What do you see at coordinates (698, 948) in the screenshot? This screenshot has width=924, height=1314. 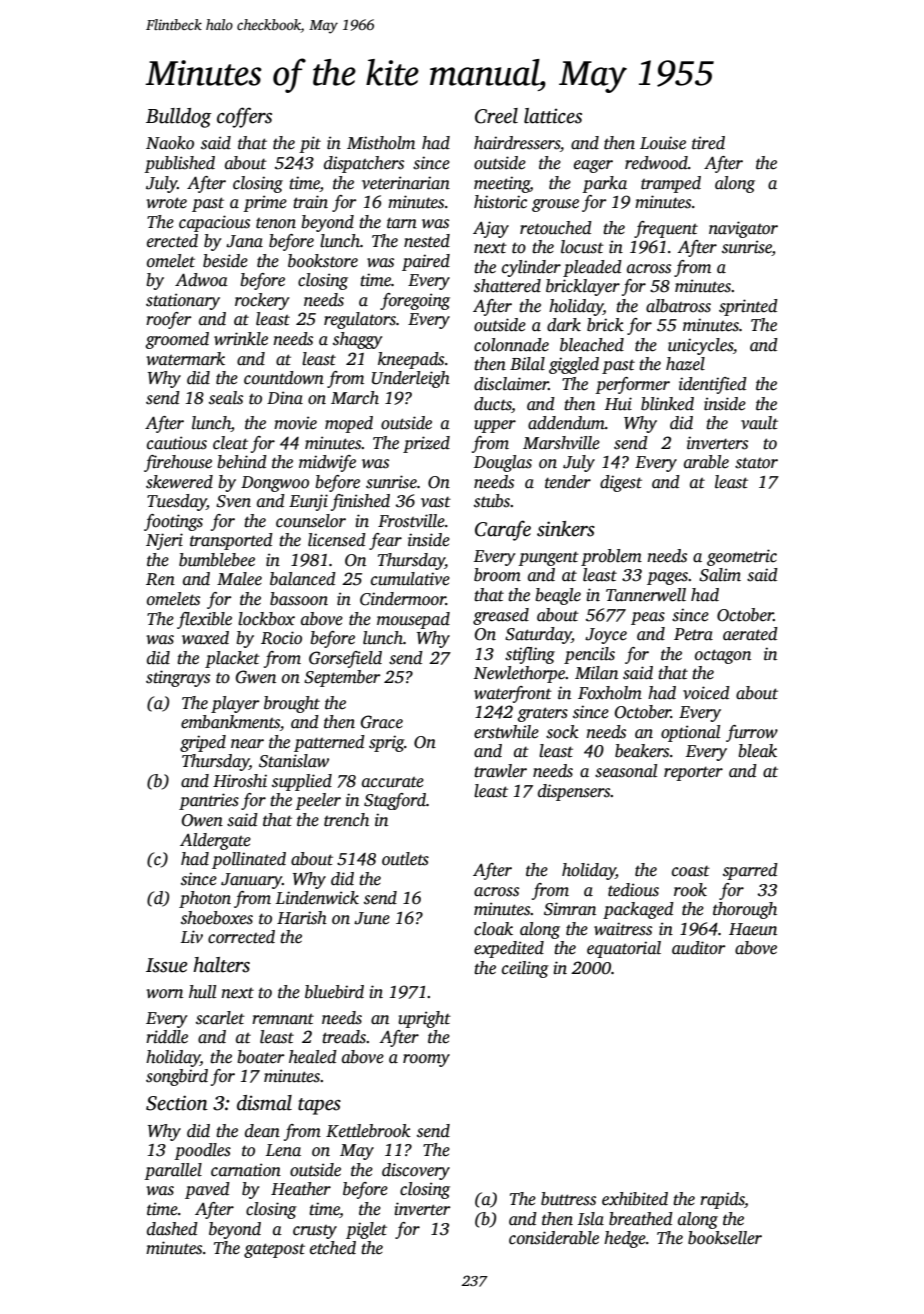 I see `auditor` at bounding box center [698, 948].
